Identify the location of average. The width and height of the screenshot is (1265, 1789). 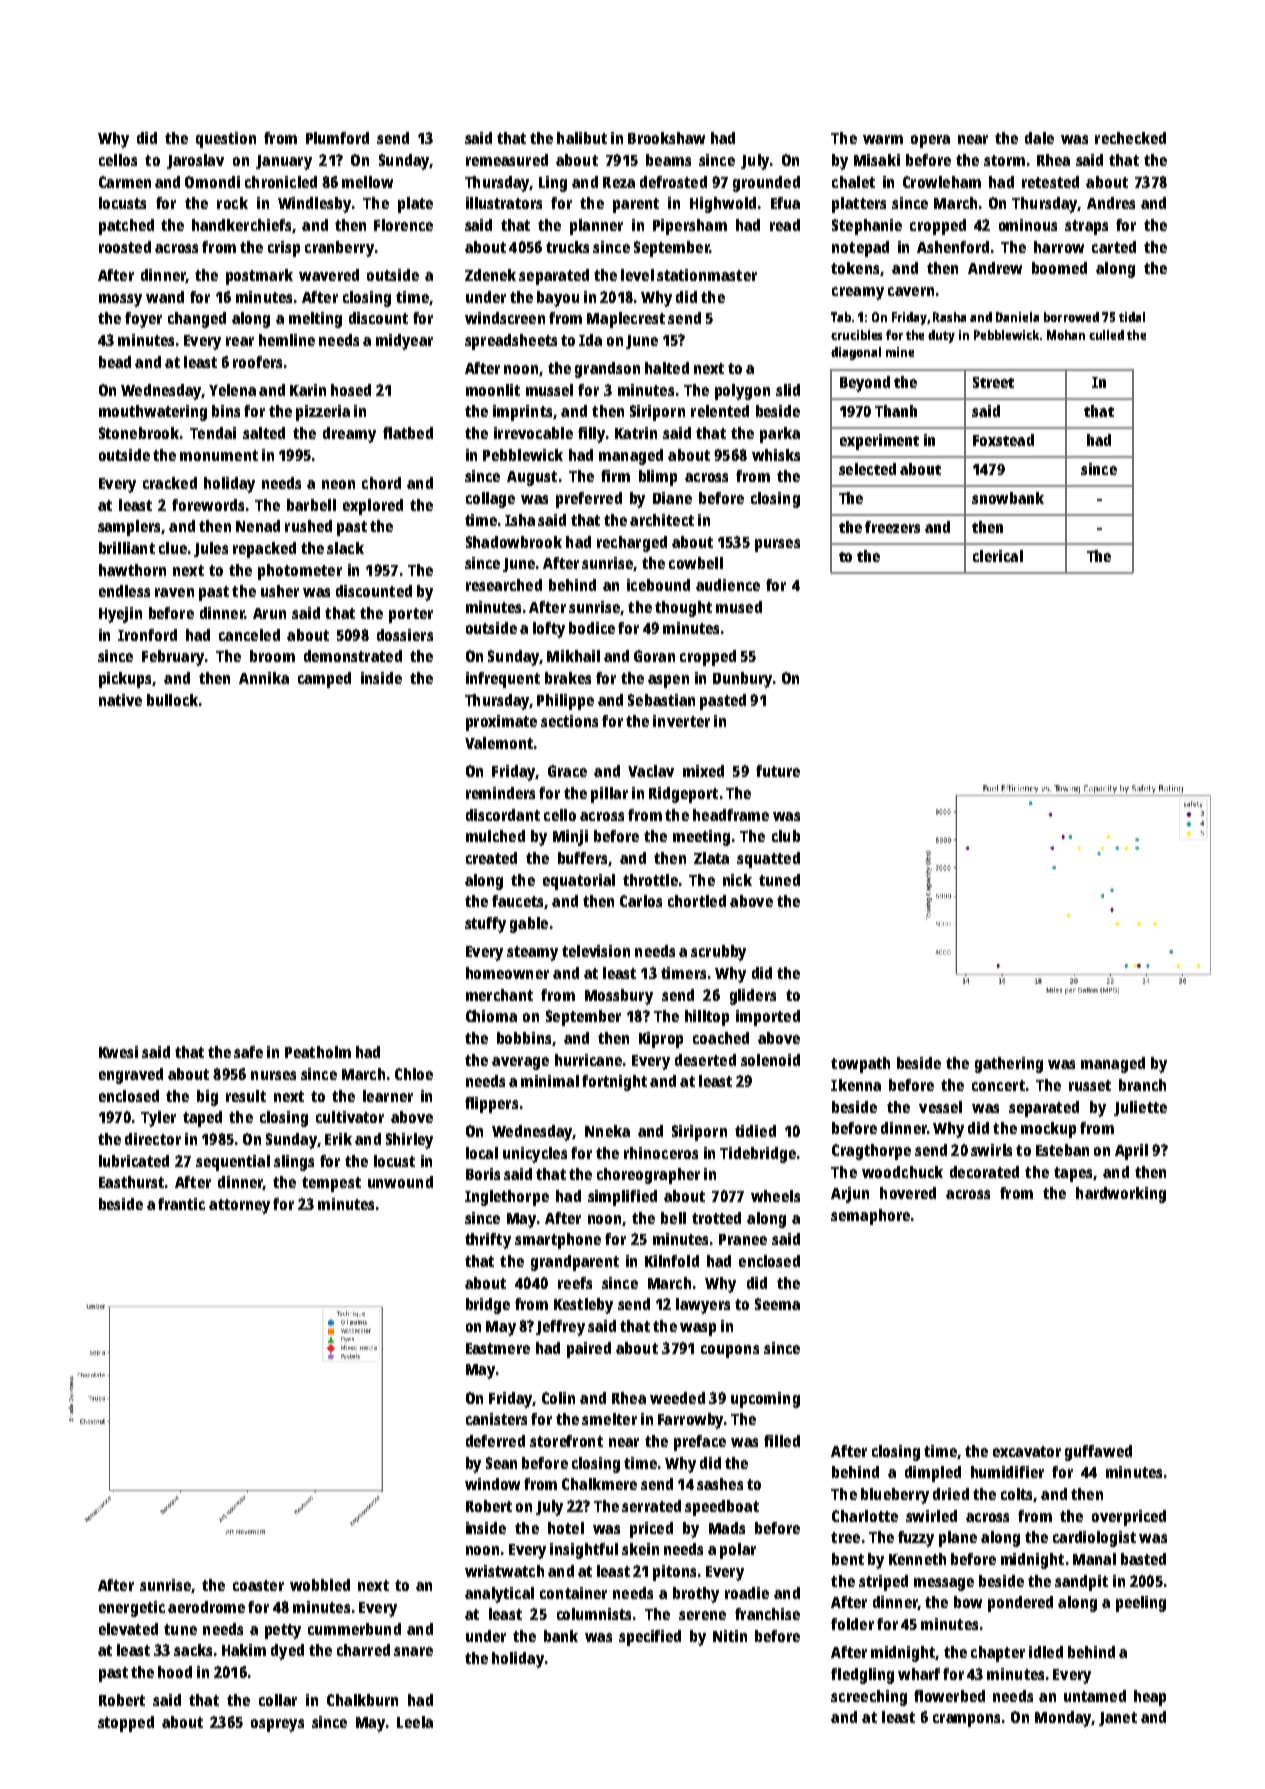
(520, 1063).
